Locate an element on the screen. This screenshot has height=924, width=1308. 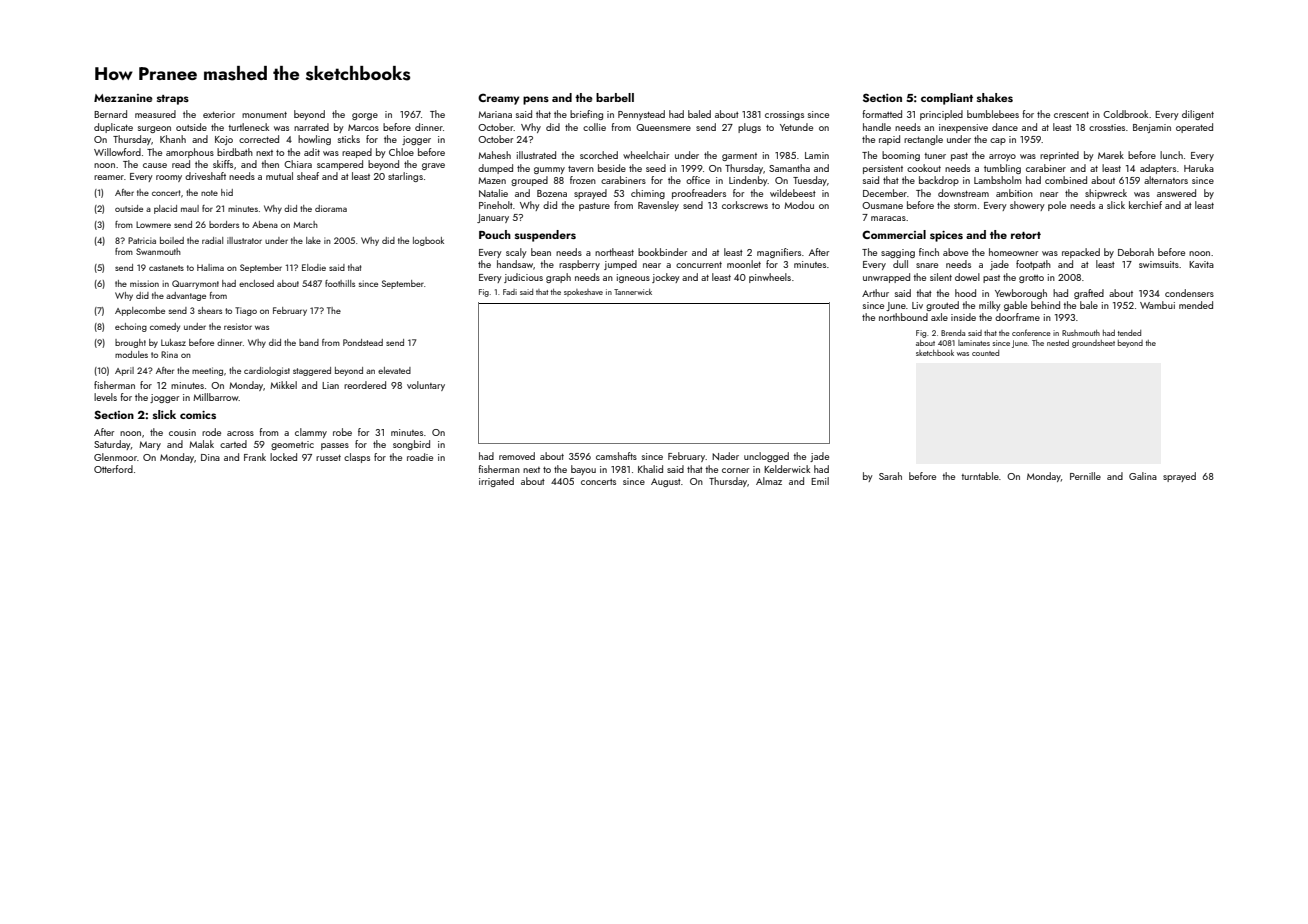
gorge is located at coordinates (365, 116).
